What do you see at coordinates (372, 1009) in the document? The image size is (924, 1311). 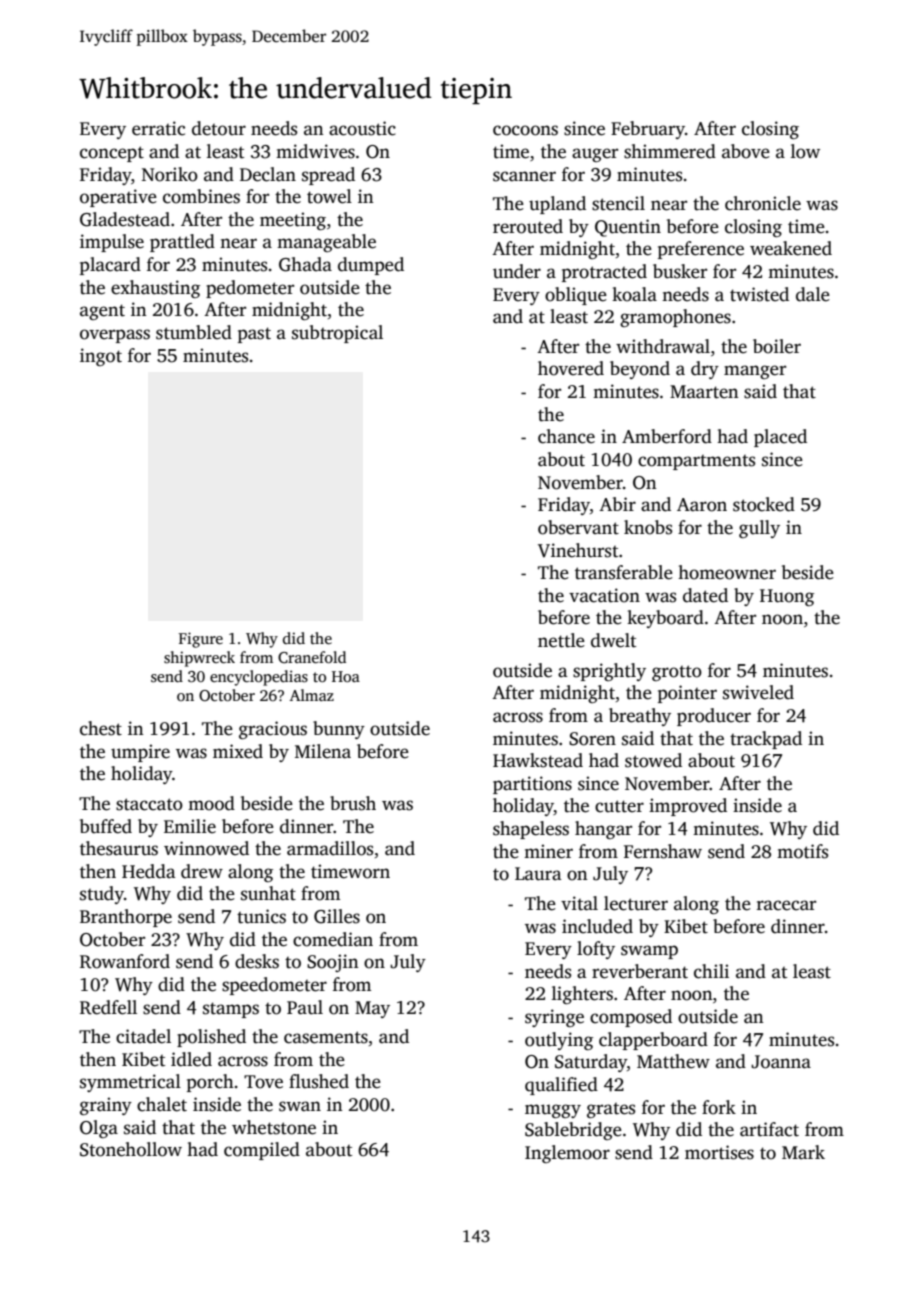 I see `May` at bounding box center [372, 1009].
